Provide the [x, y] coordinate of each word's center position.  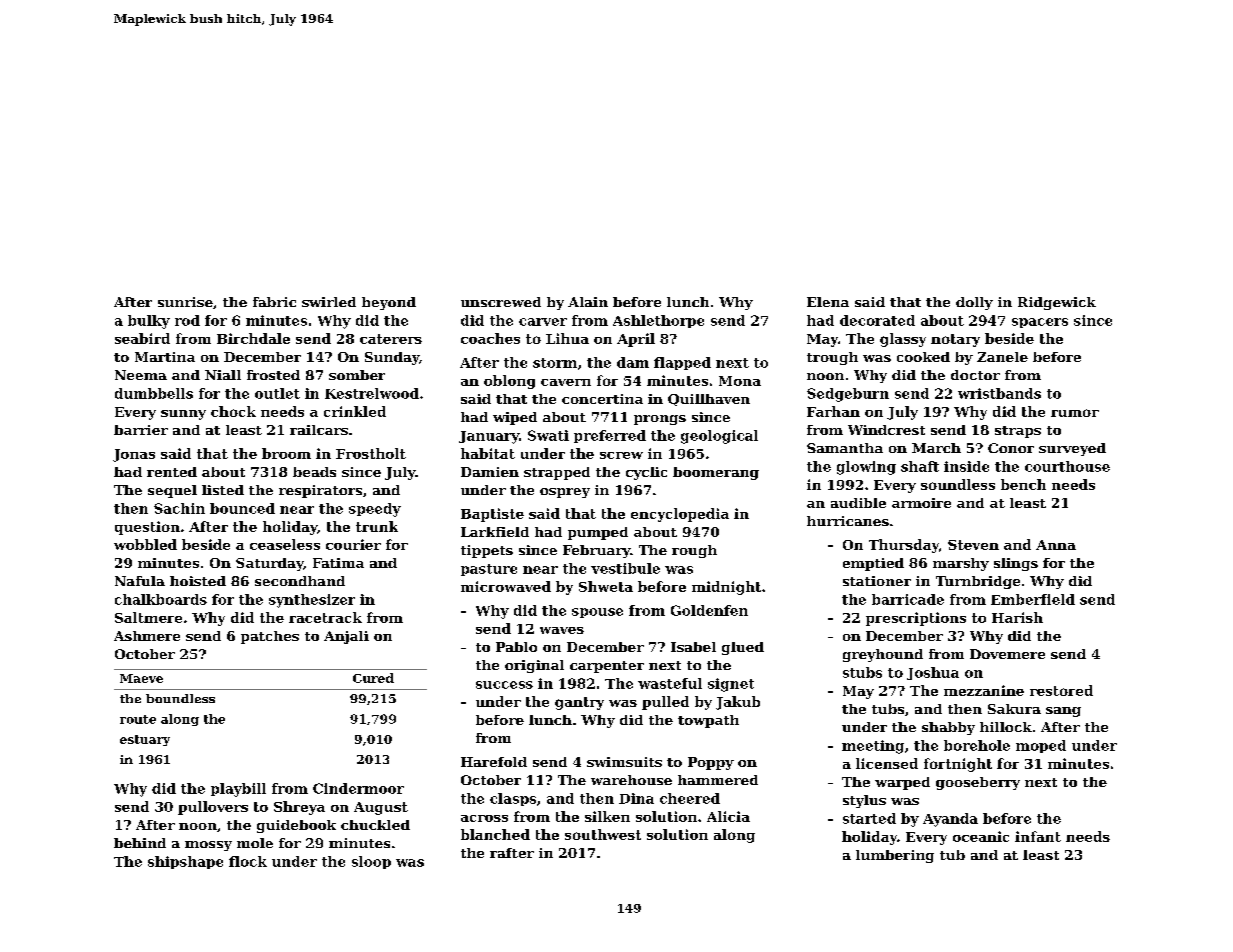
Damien [490, 472]
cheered [690, 798]
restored [1061, 690]
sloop [371, 862]
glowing [866, 468]
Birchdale [253, 338]
